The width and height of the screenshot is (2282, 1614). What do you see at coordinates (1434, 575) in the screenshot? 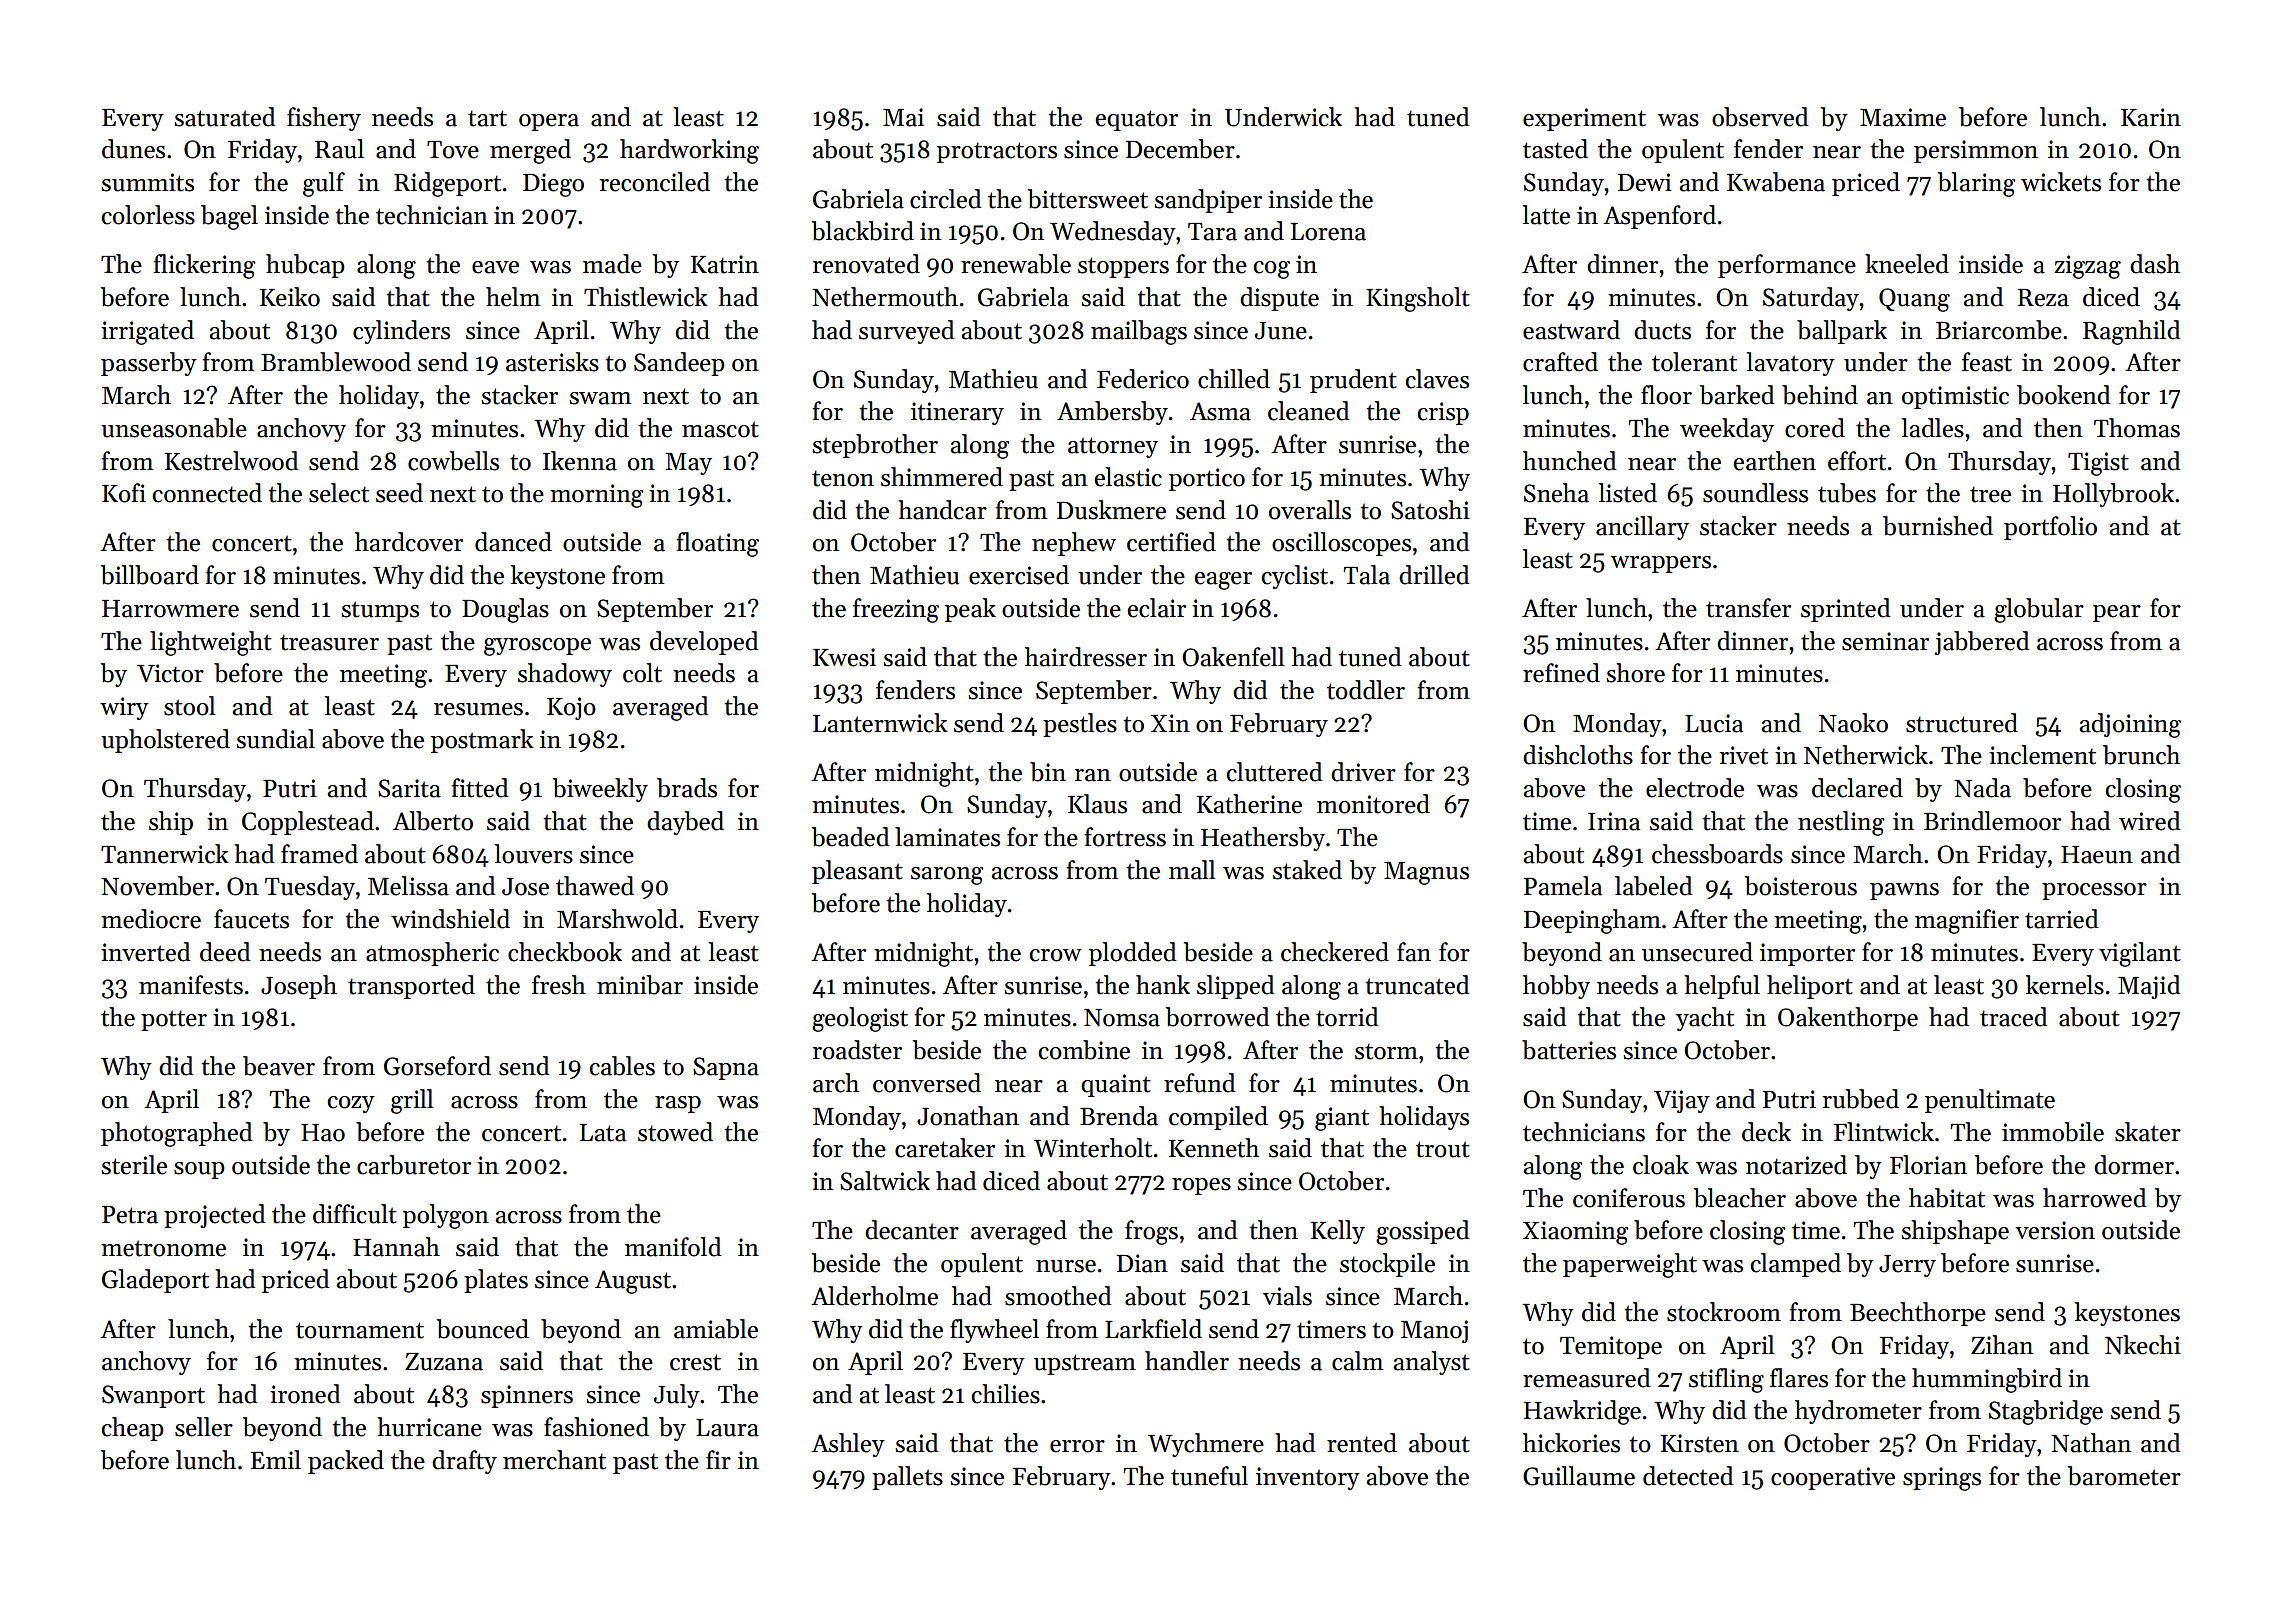
I see `drilled` at bounding box center [1434, 575].
